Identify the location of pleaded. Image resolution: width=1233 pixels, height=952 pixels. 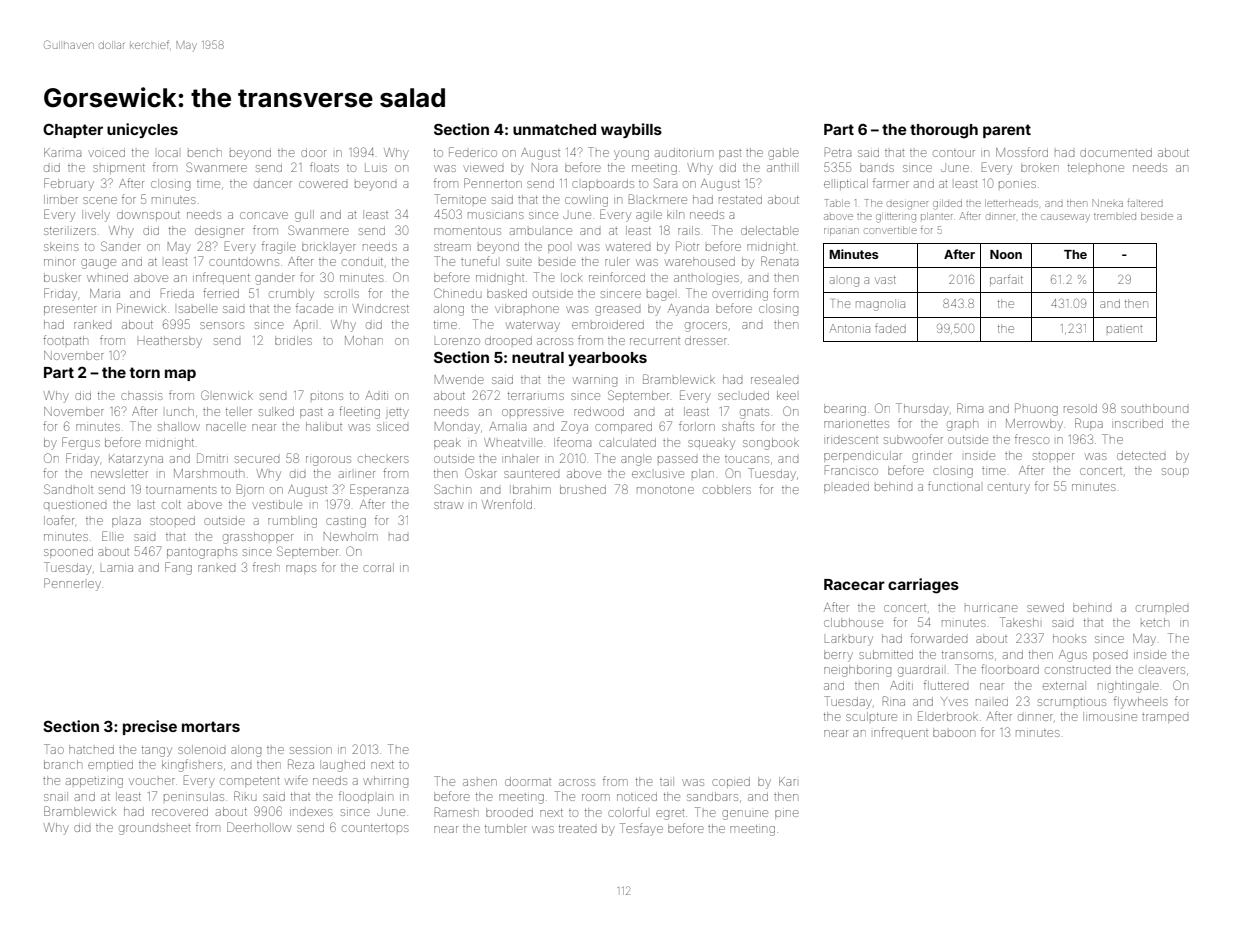
(846, 488).
